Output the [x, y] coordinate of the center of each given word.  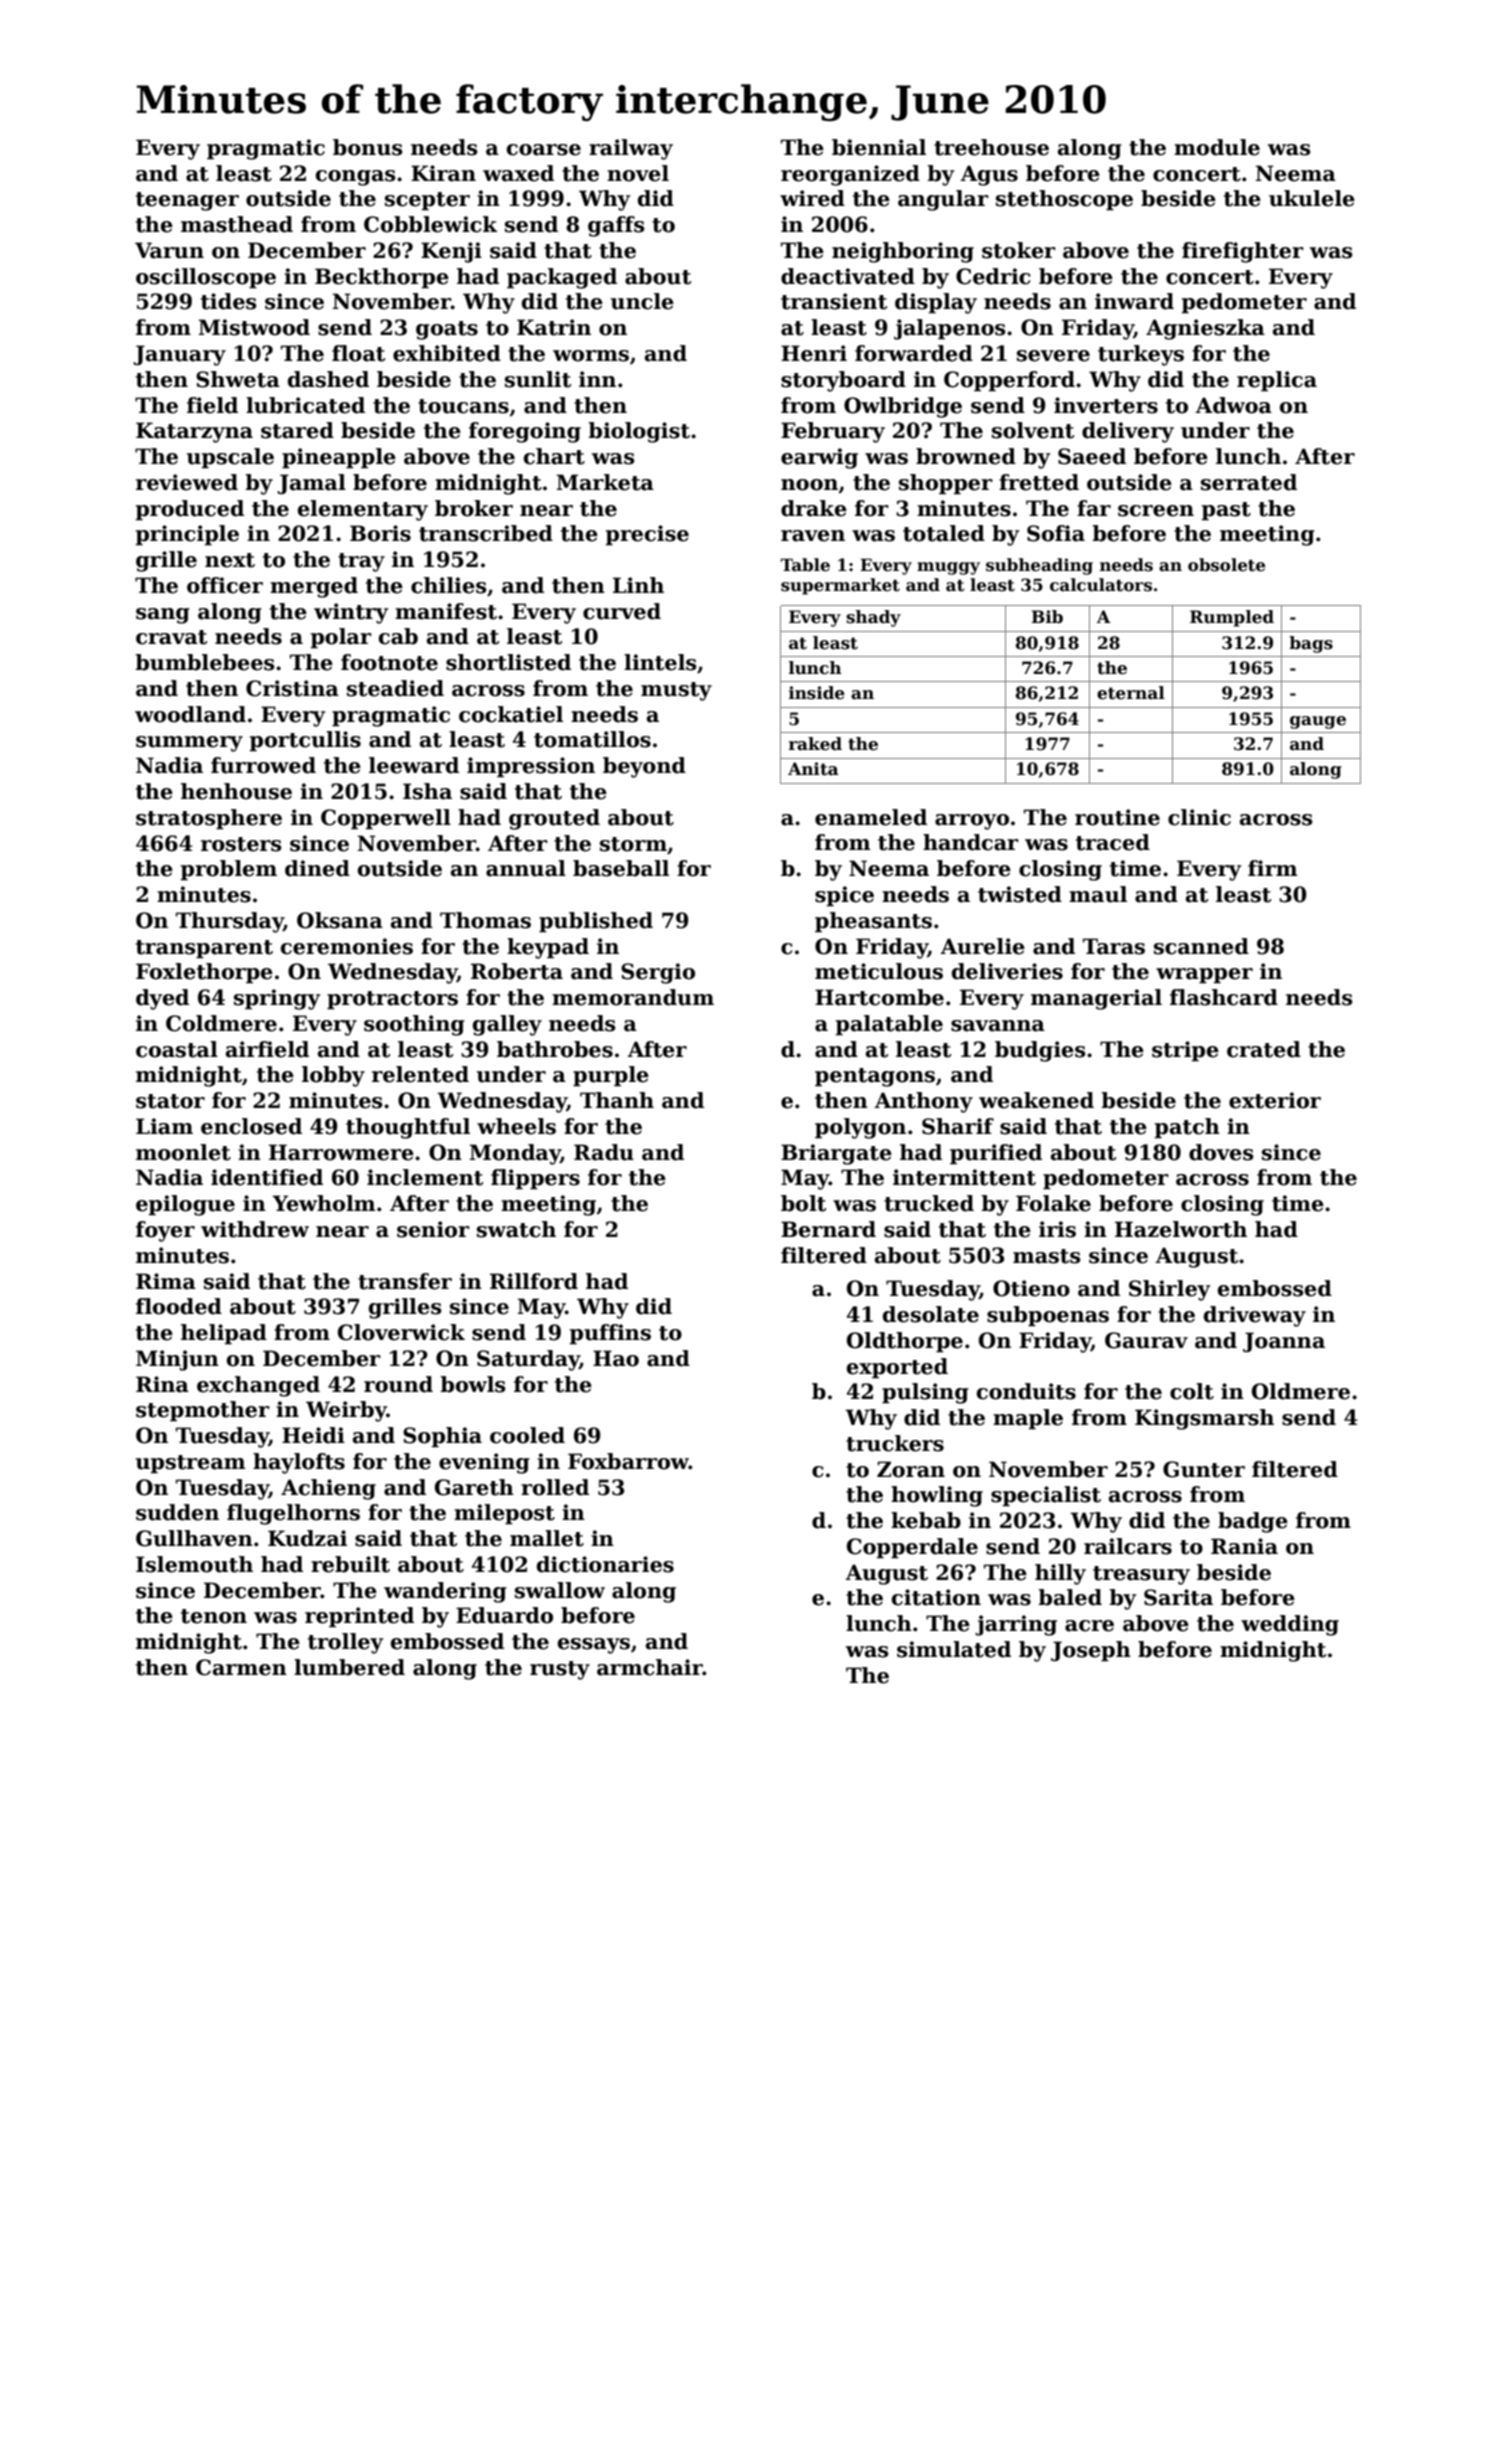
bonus [367, 147]
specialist [1046, 1496]
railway [631, 149]
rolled [555, 1487]
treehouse [991, 147]
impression [531, 767]
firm [1273, 868]
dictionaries [605, 1564]
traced [1113, 842]
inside [817, 693]
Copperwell [386, 819]
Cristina [292, 688]
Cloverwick [401, 1332]
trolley [345, 1643]
